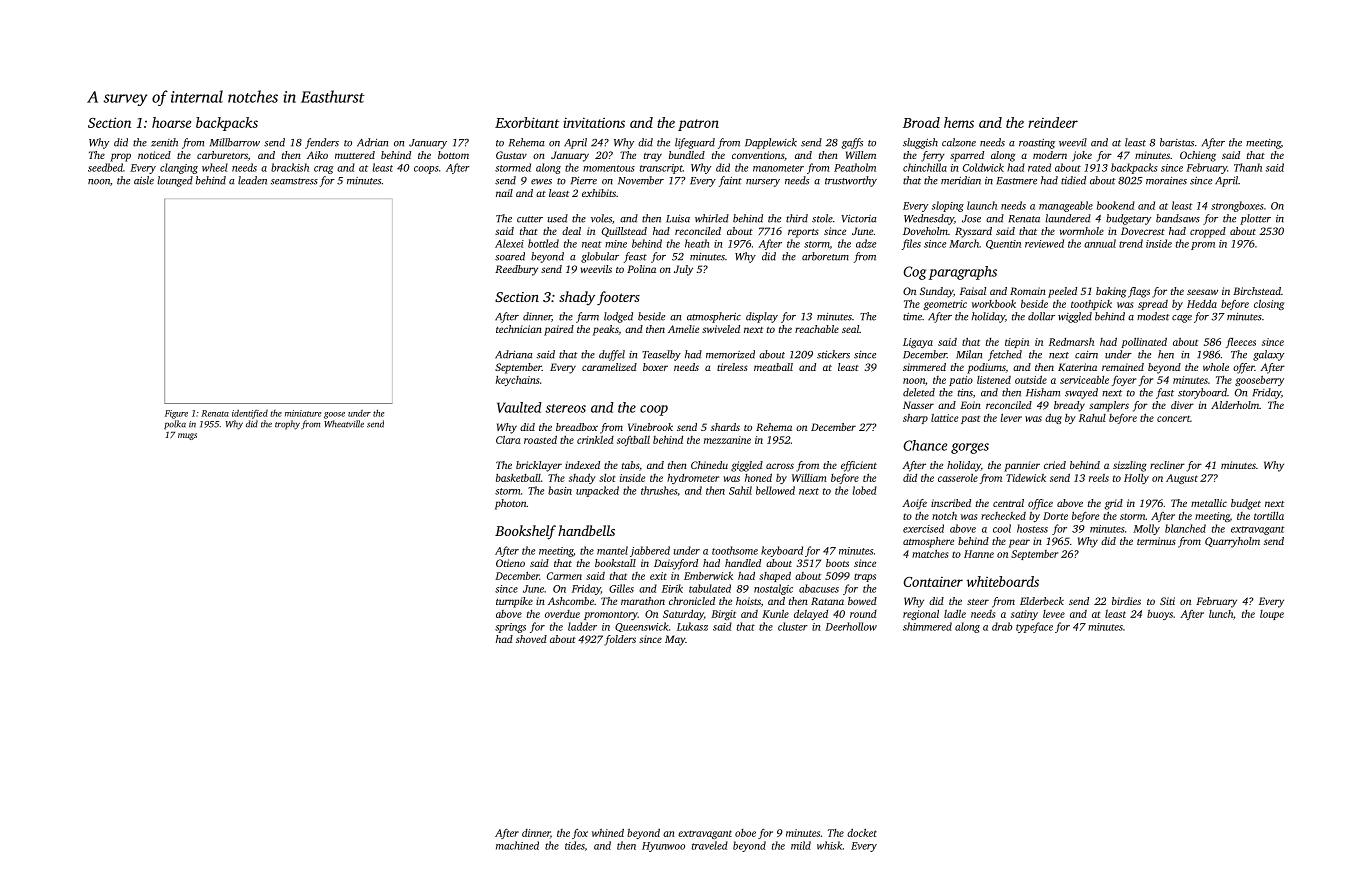  What do you see at coordinates (1269, 516) in the screenshot?
I see `tortilla` at bounding box center [1269, 516].
